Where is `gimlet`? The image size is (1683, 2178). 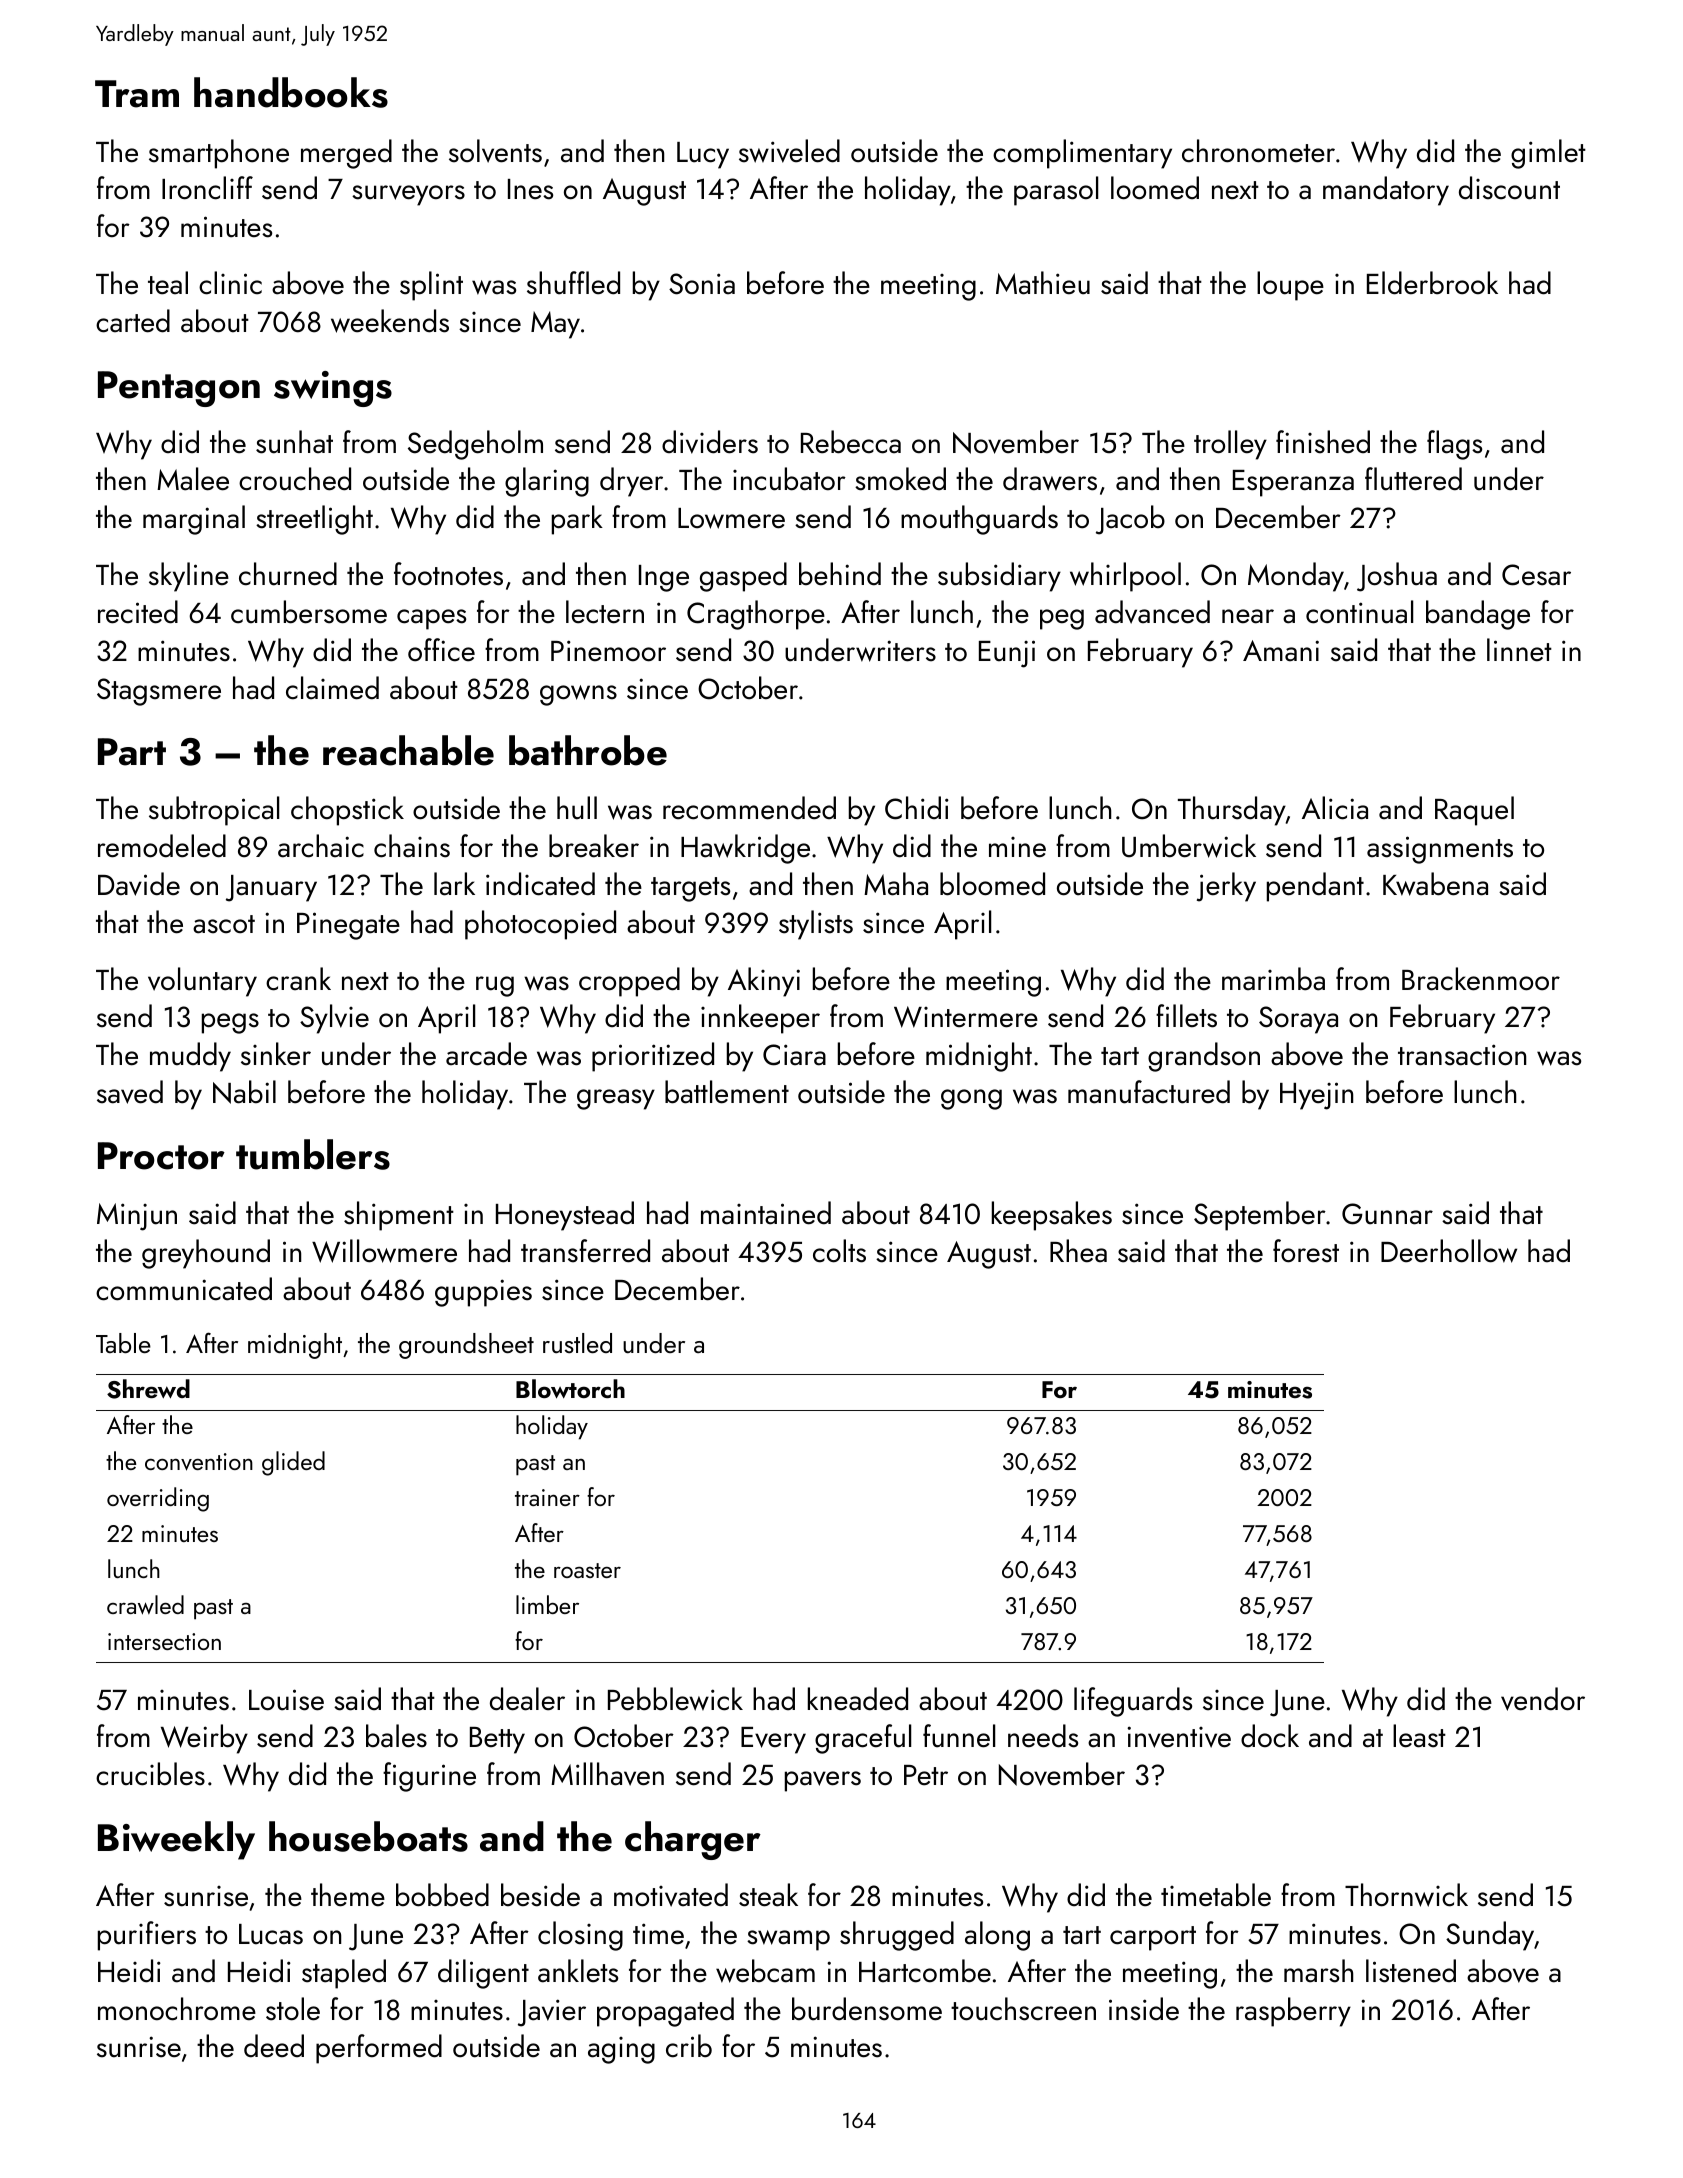 gimlet is located at coordinates (1548, 154).
